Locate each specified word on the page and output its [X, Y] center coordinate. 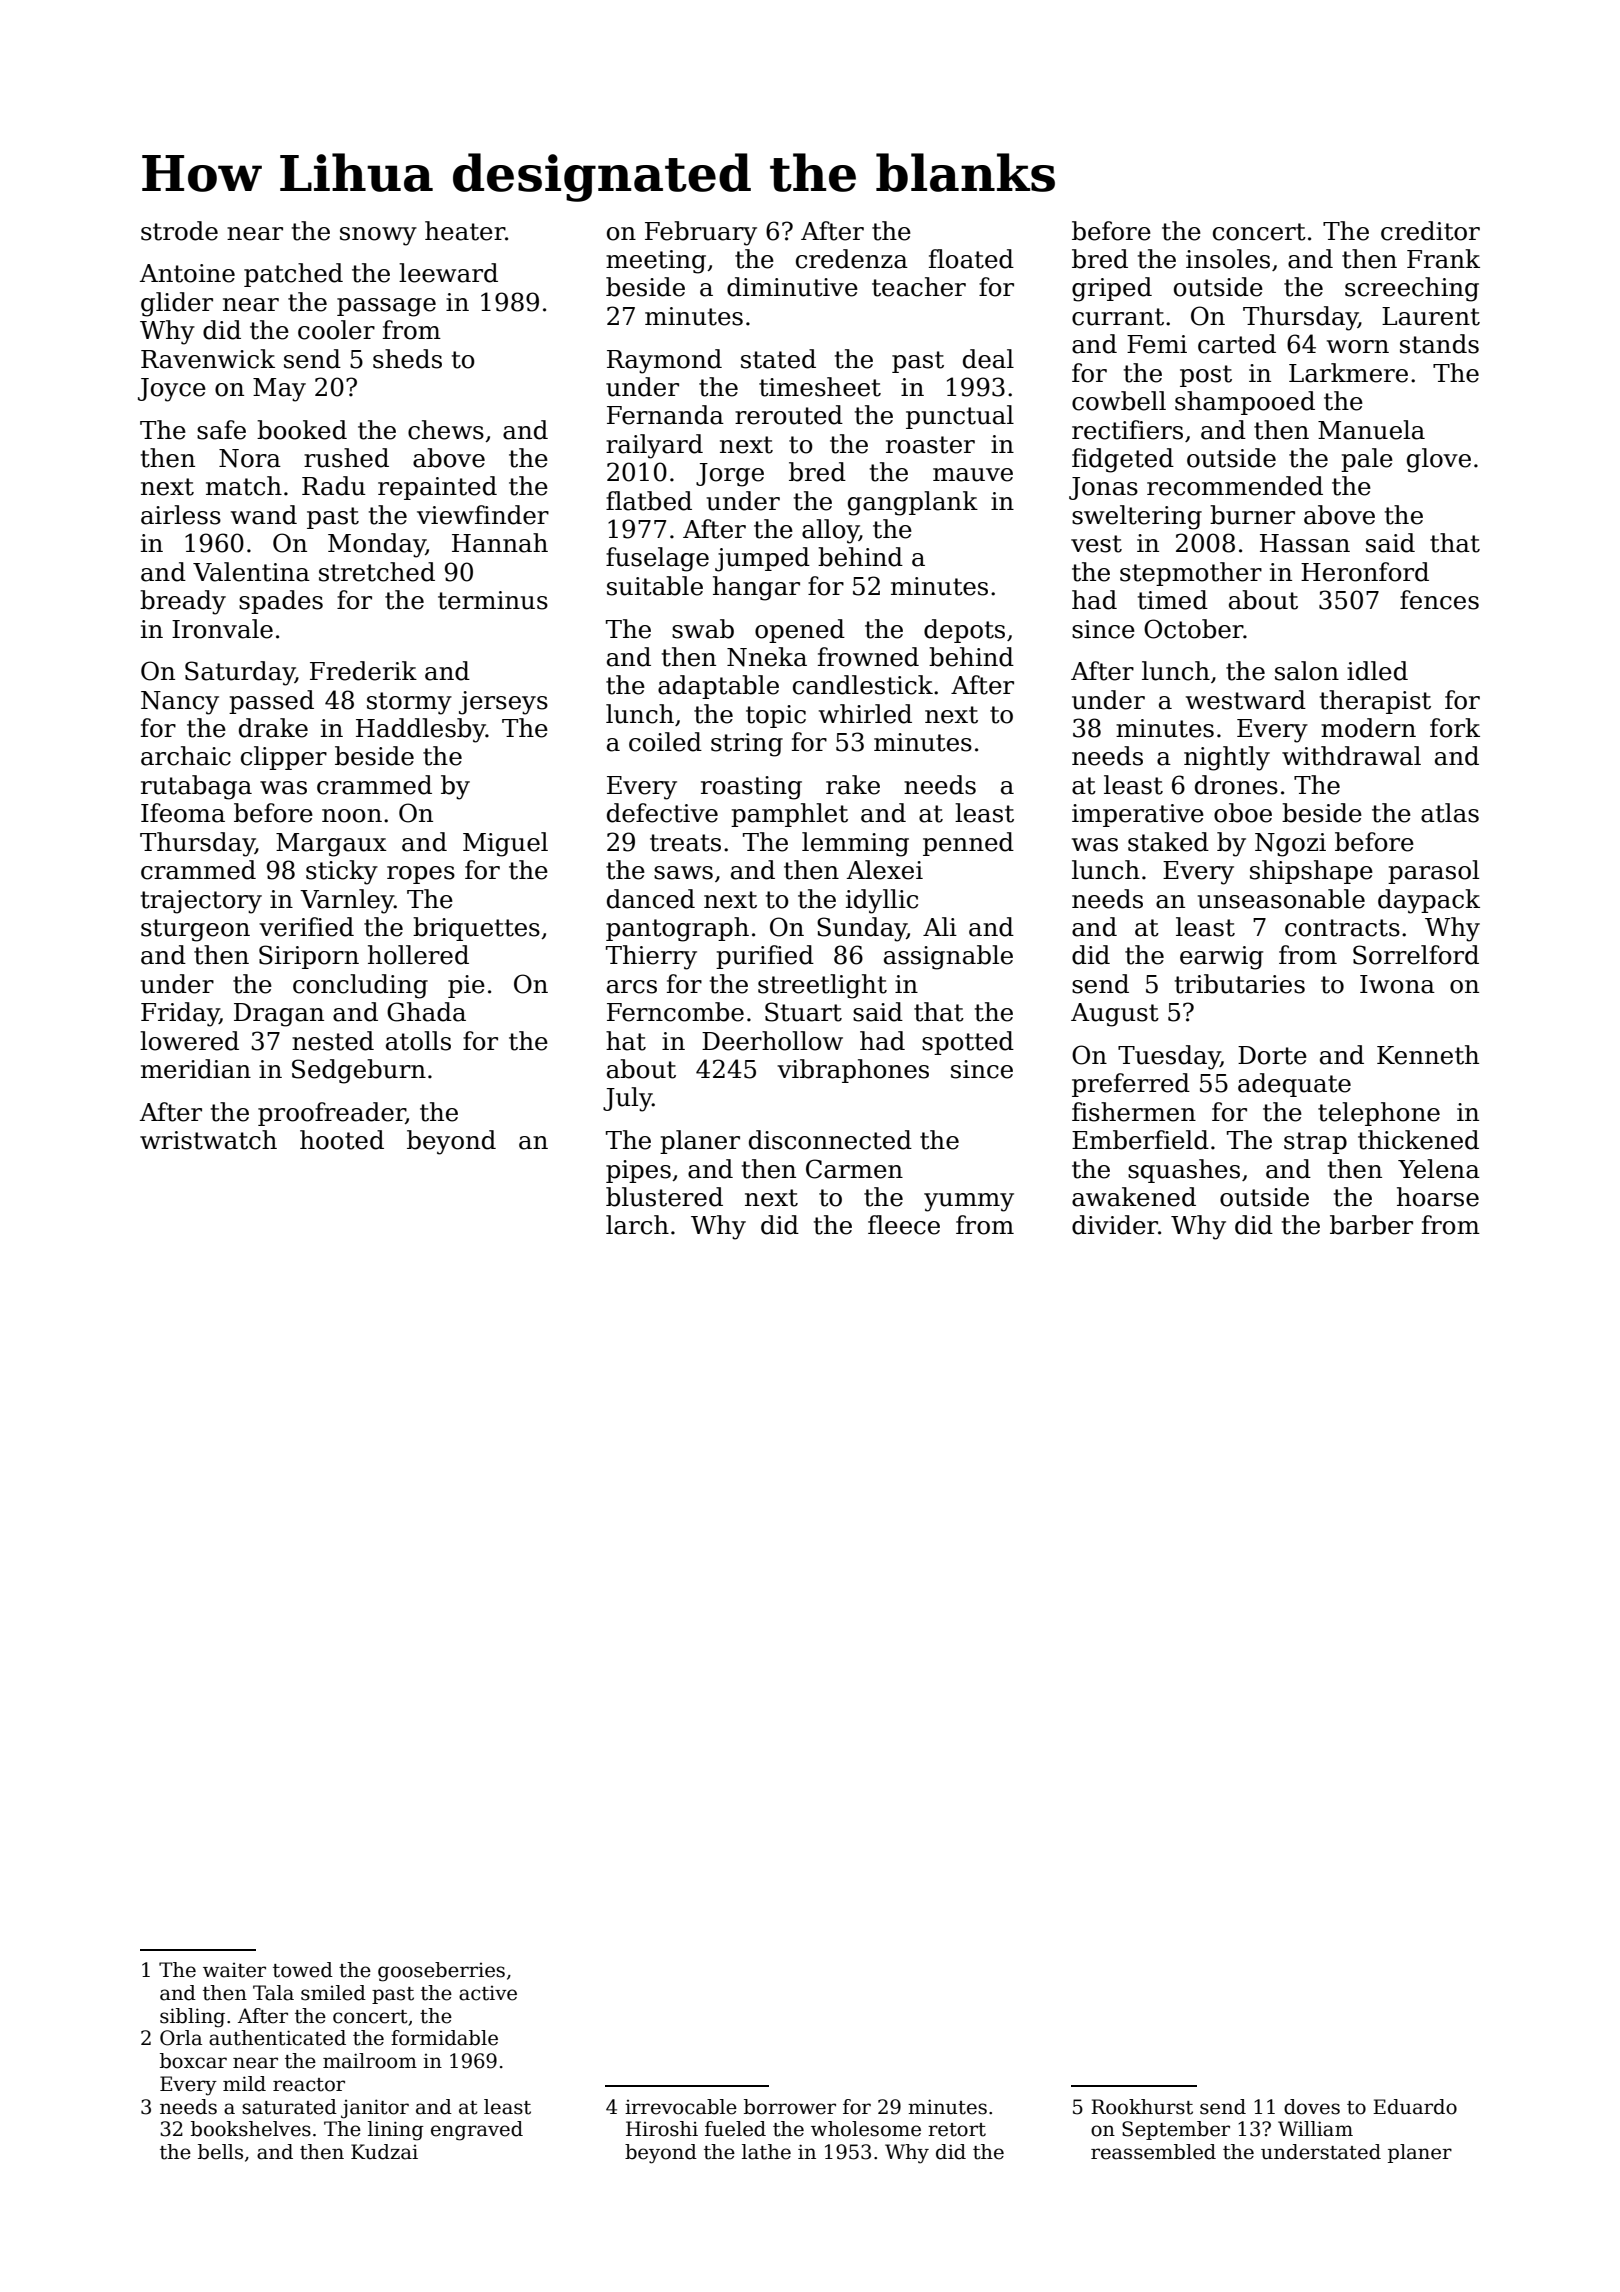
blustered [664, 1197]
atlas [1450, 813]
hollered [418, 955]
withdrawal [1351, 756]
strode [179, 231]
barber [1371, 1225]
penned [968, 844]
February [701, 233]
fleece [904, 1225]
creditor [1430, 231]
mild [244, 2084]
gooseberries [441, 1972]
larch [637, 1225]
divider [1115, 1225]
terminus [493, 600]
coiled [665, 742]
